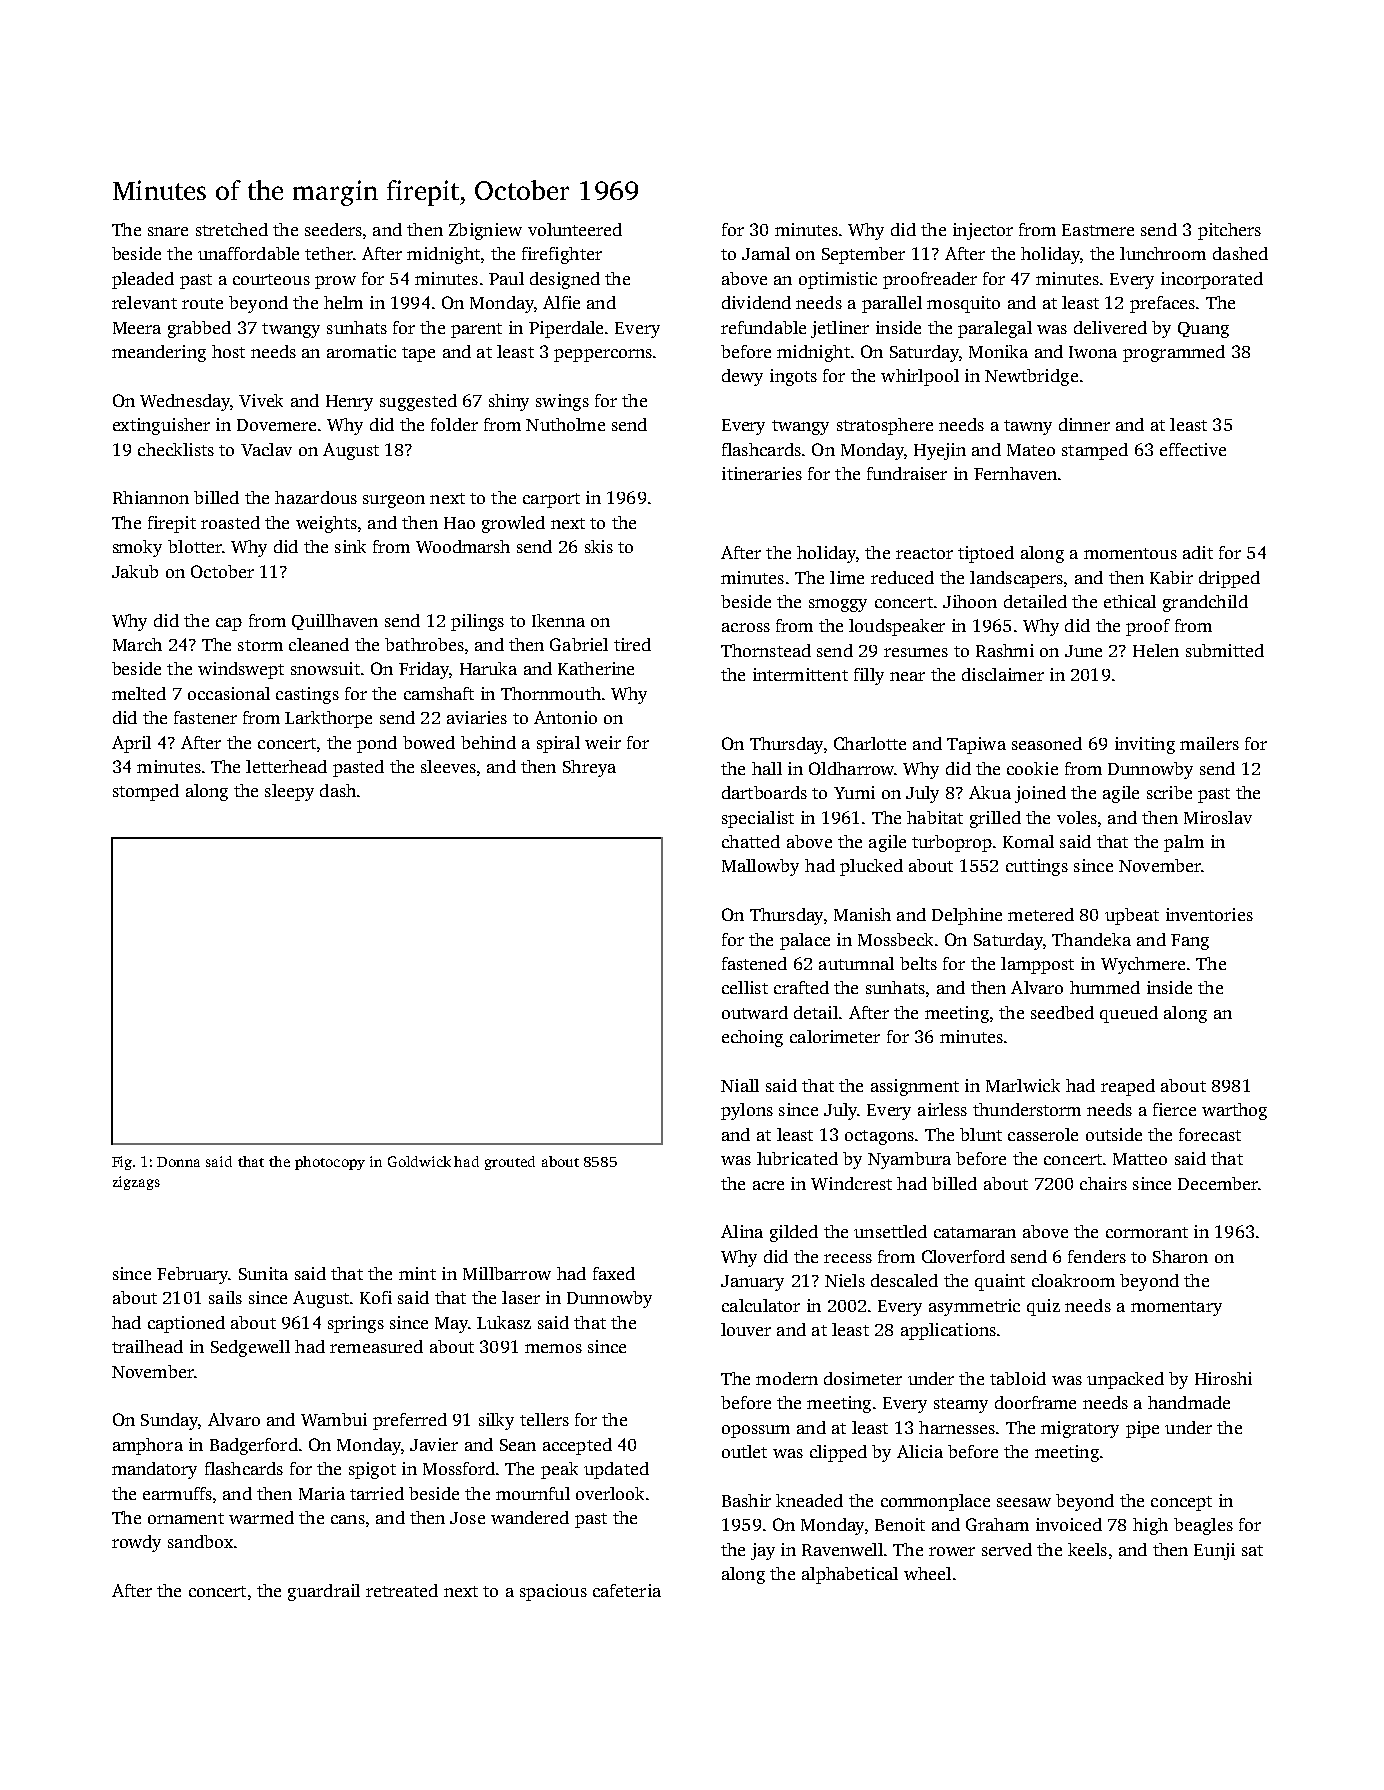 Image resolution: width=1384 pixels, height=1790 pixels. I want to click on December, so click(1218, 1183).
